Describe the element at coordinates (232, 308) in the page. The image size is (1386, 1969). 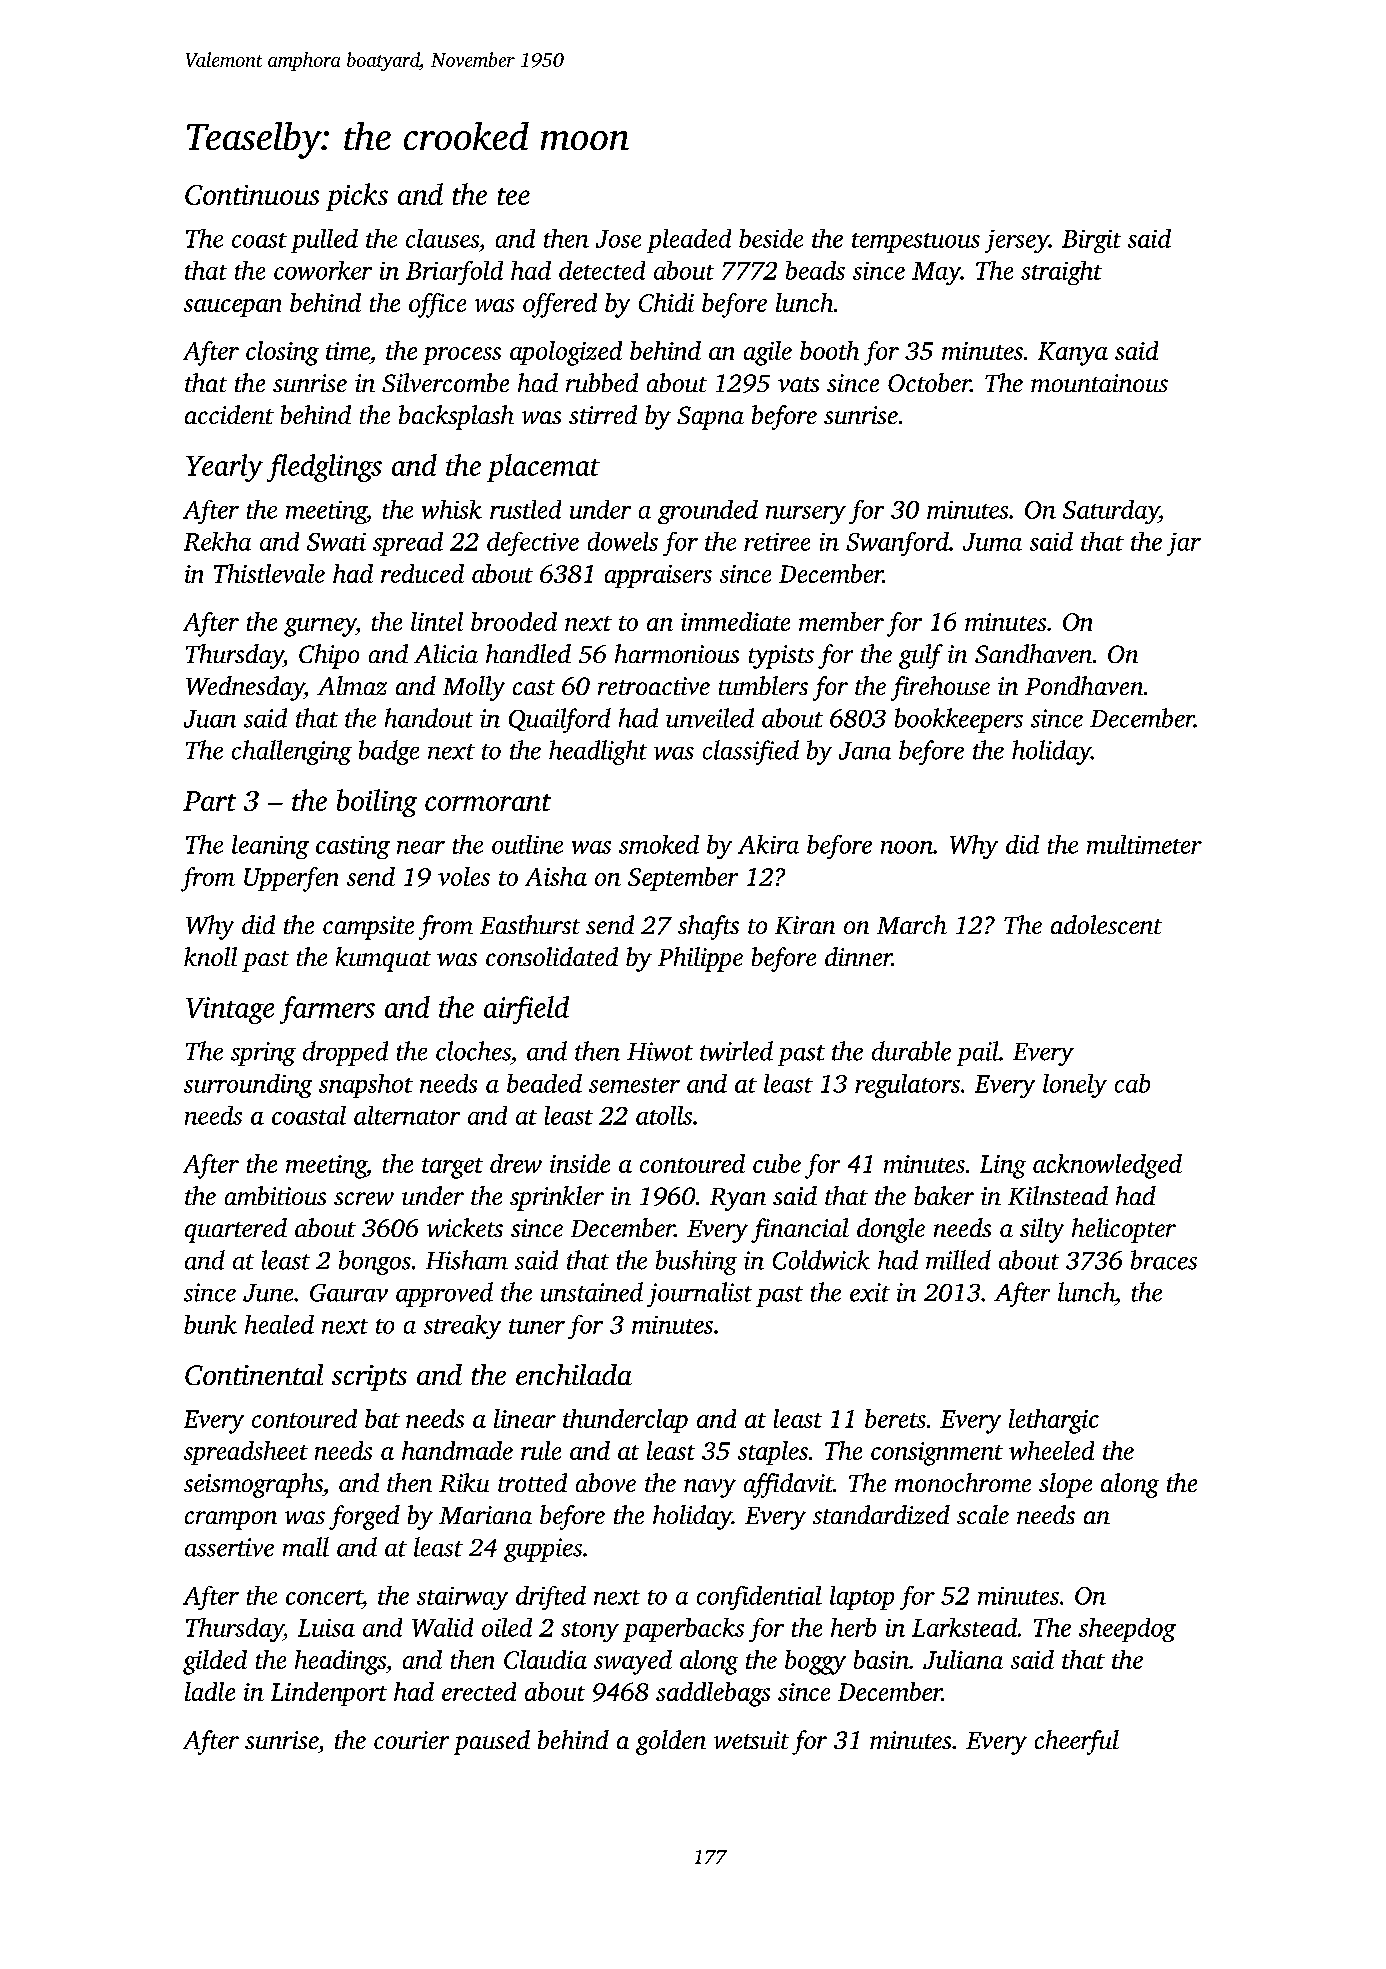
I see `saucepan` at that location.
